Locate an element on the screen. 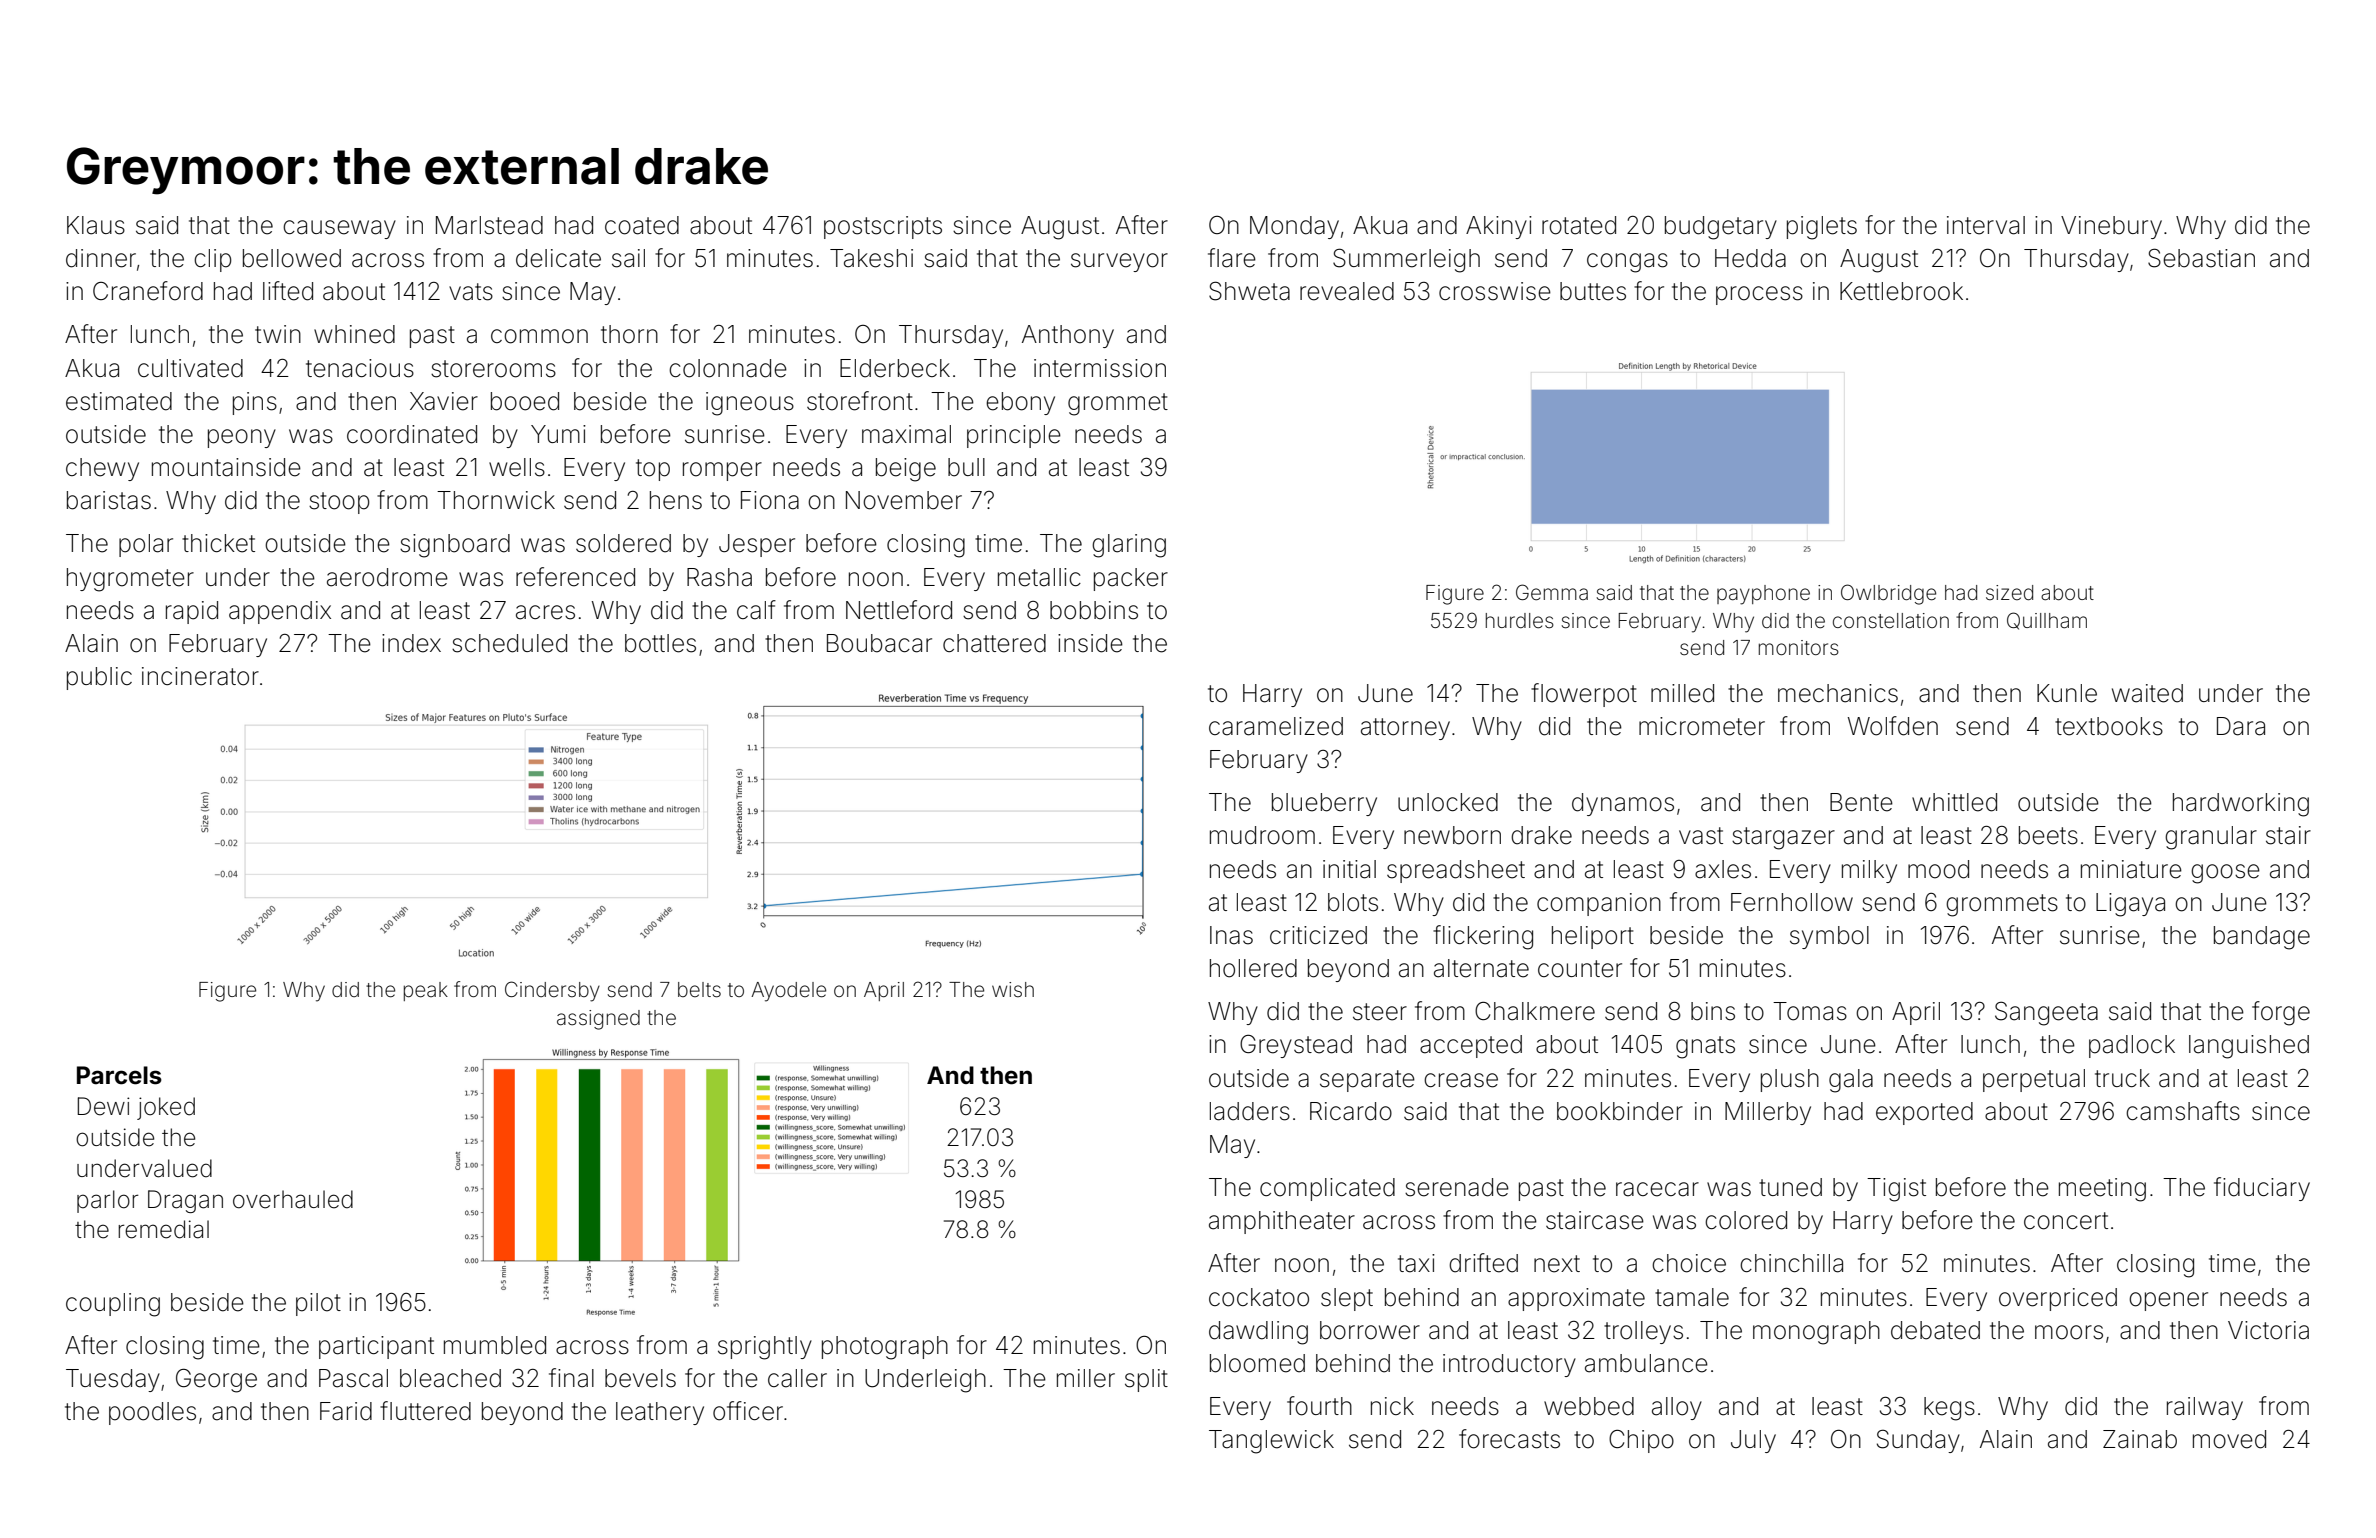 The height and width of the screenshot is (1538, 2376). nick is located at coordinates (1392, 1406).
